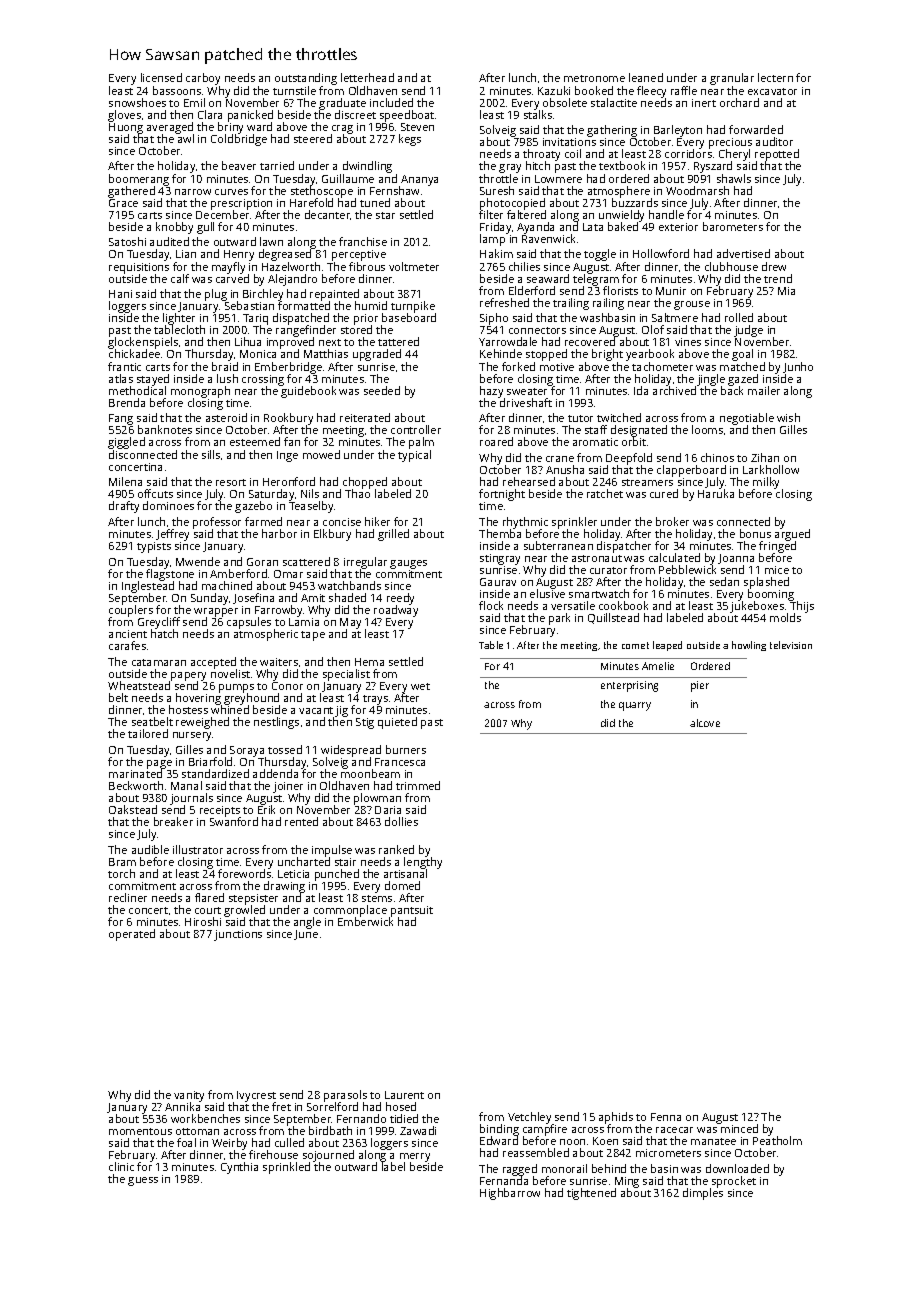 The height and width of the screenshot is (1308, 924). I want to click on Heronford, so click(289, 481).
